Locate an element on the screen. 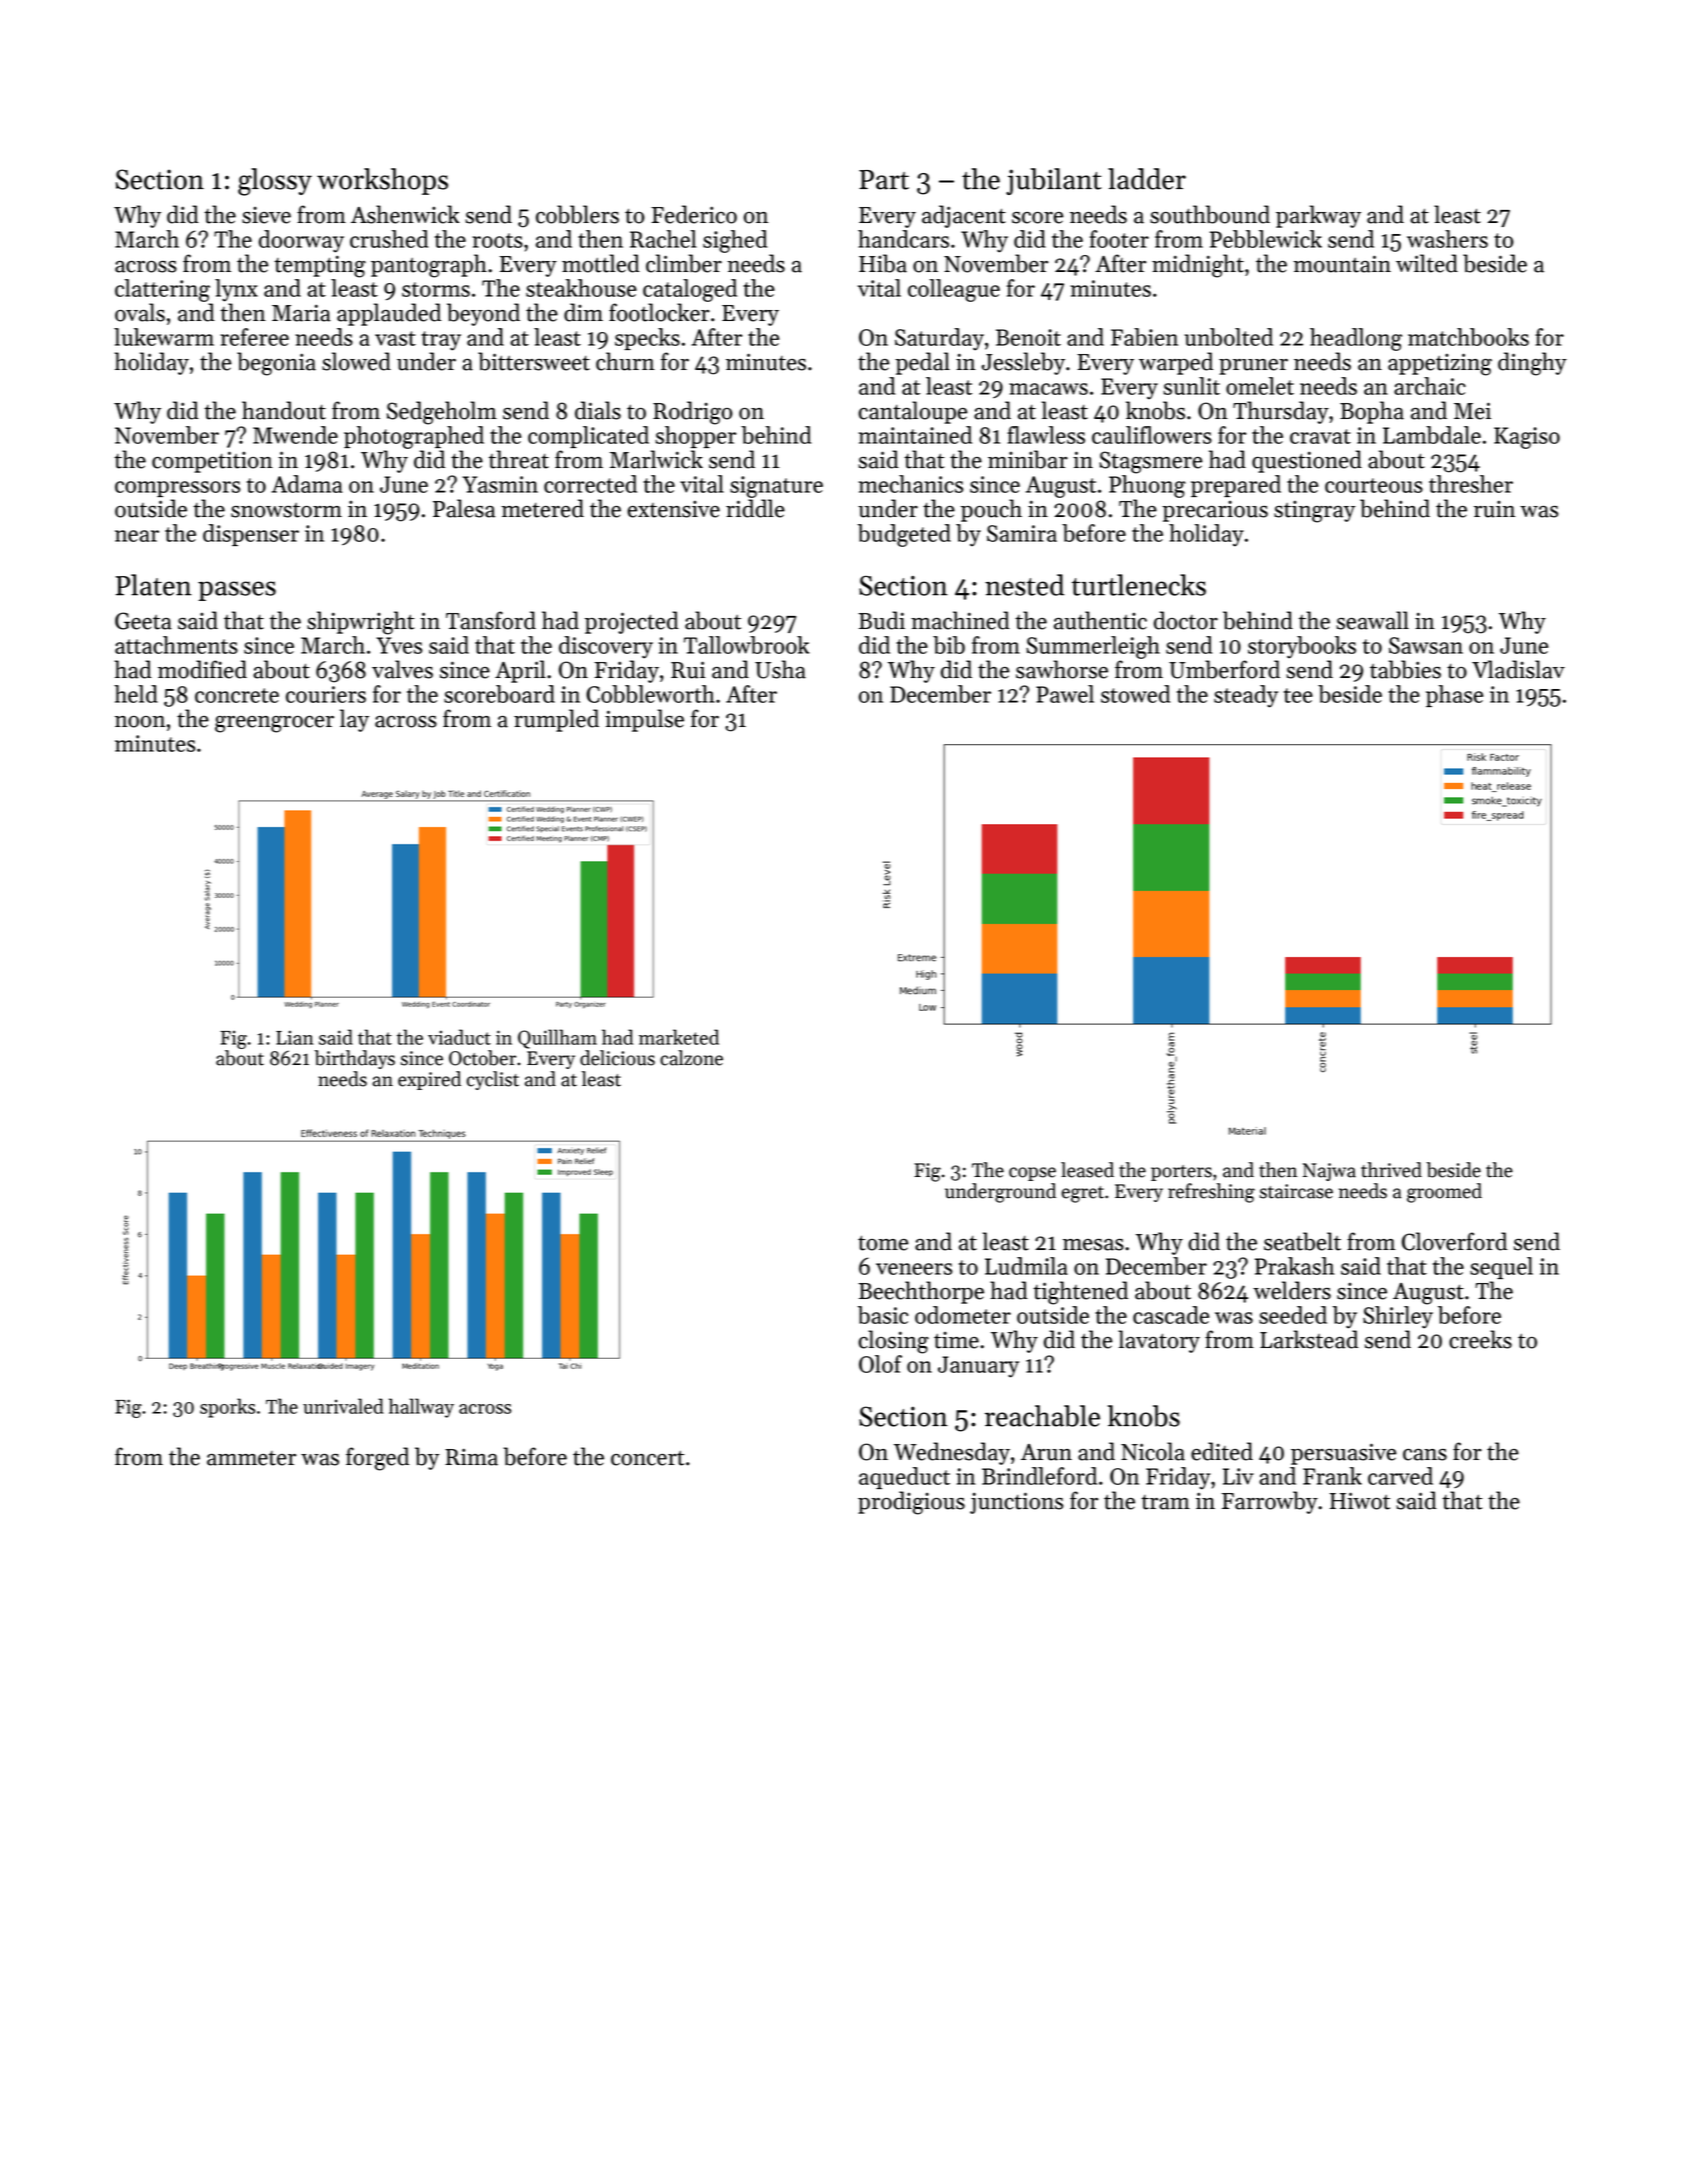 The width and height of the screenshot is (1683, 2178). porters is located at coordinates (1181, 1173).
